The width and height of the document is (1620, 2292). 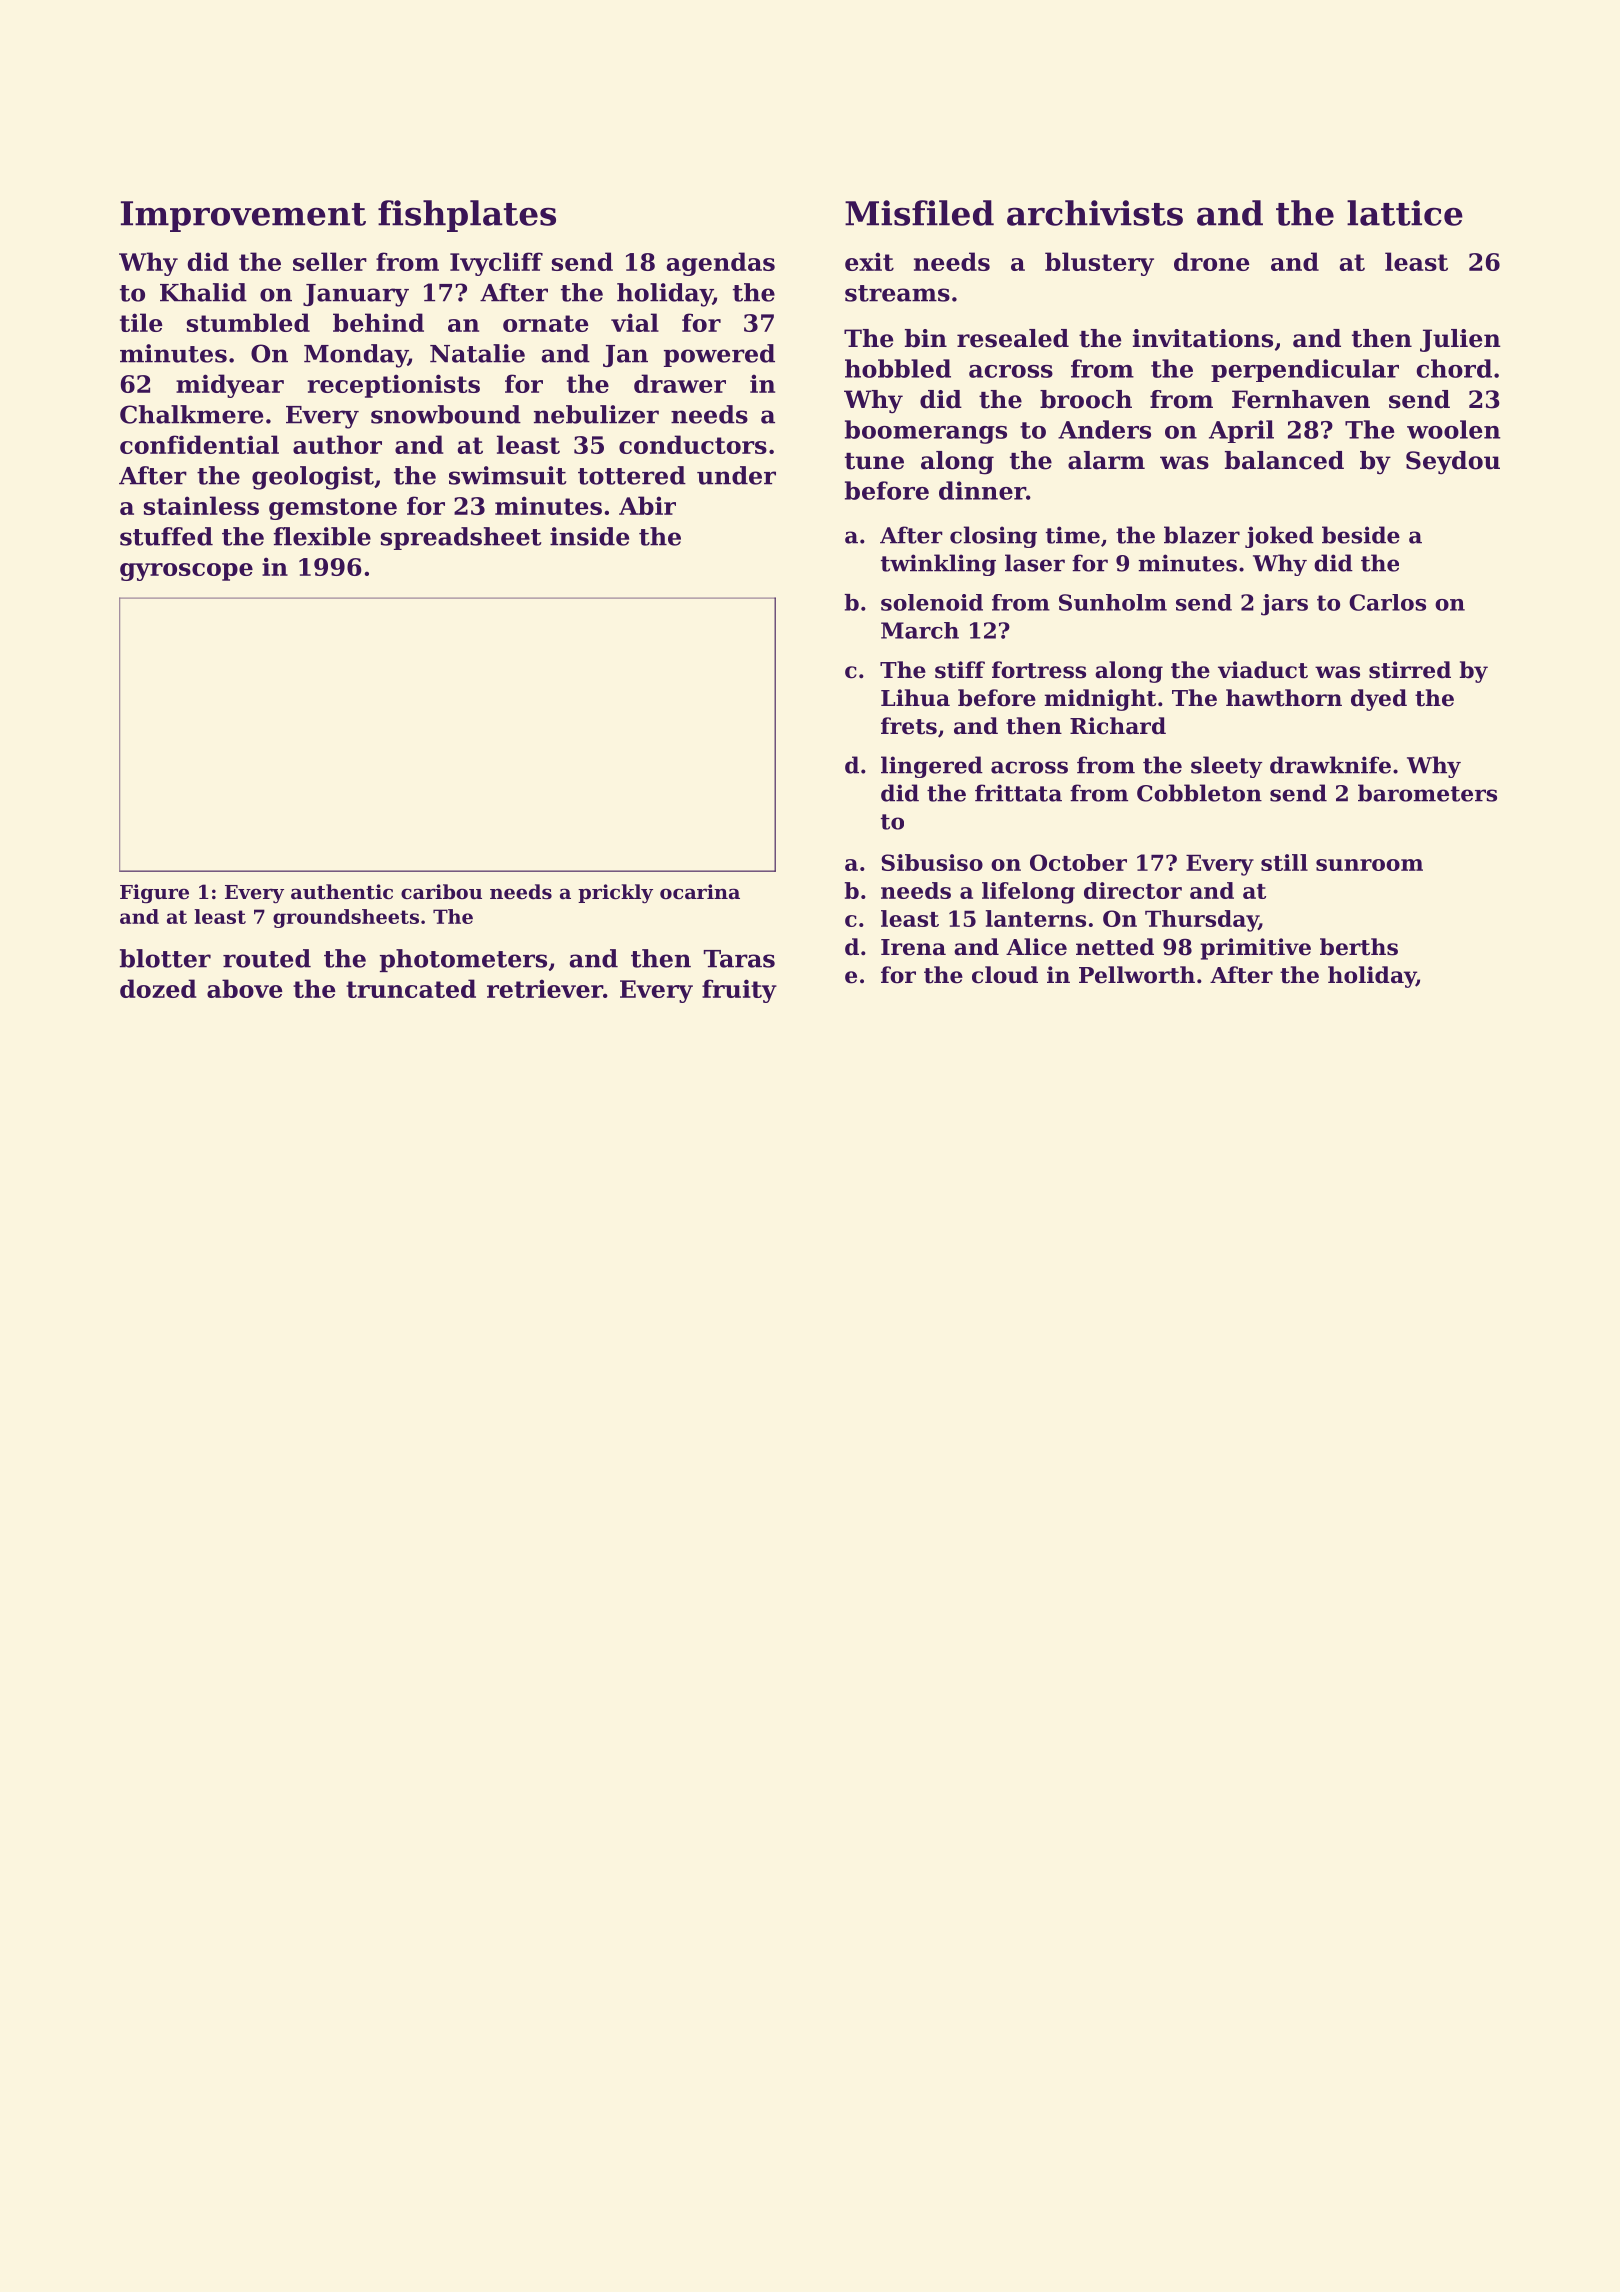 I want to click on fruity, so click(x=739, y=991).
